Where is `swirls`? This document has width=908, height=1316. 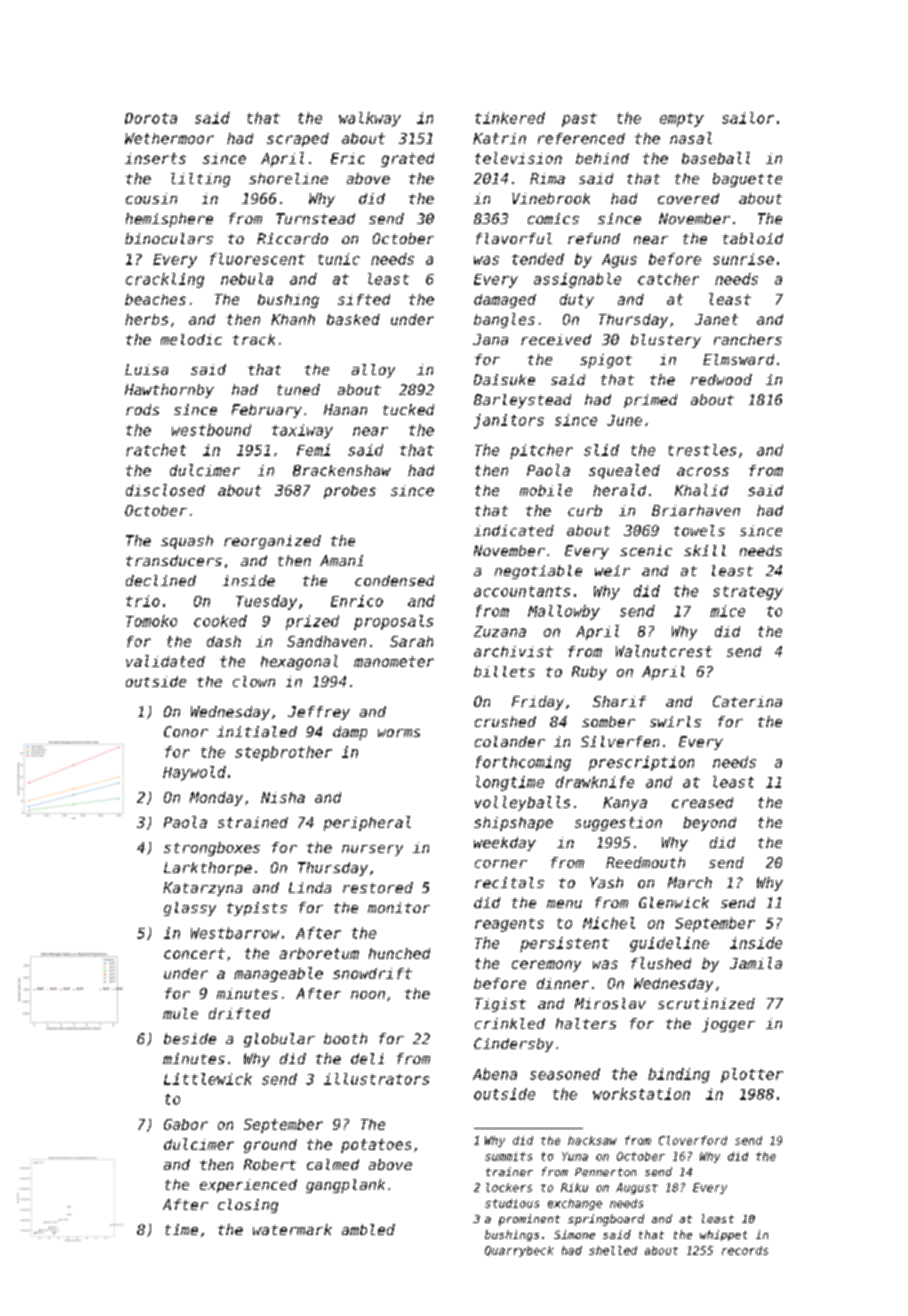 swirls is located at coordinates (675, 721).
